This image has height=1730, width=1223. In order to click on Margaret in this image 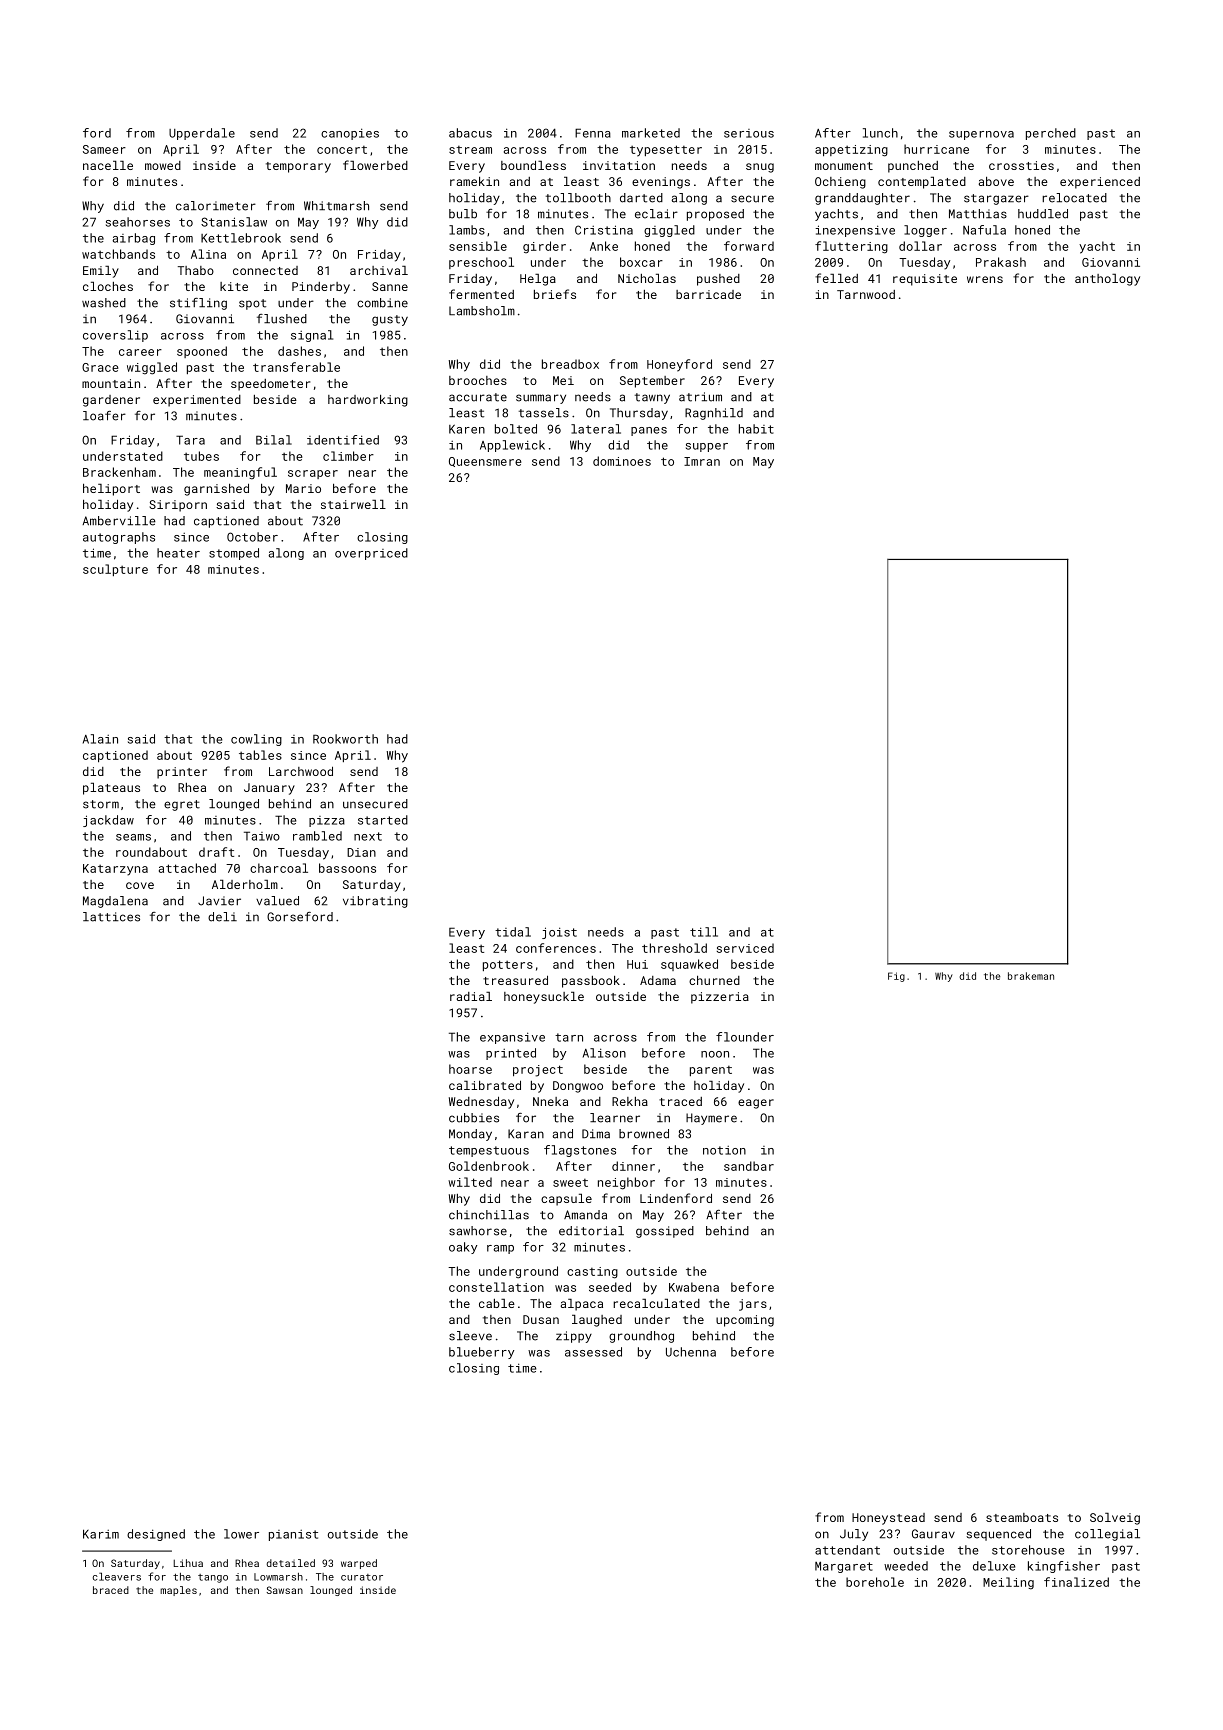, I will do `click(844, 1567)`.
